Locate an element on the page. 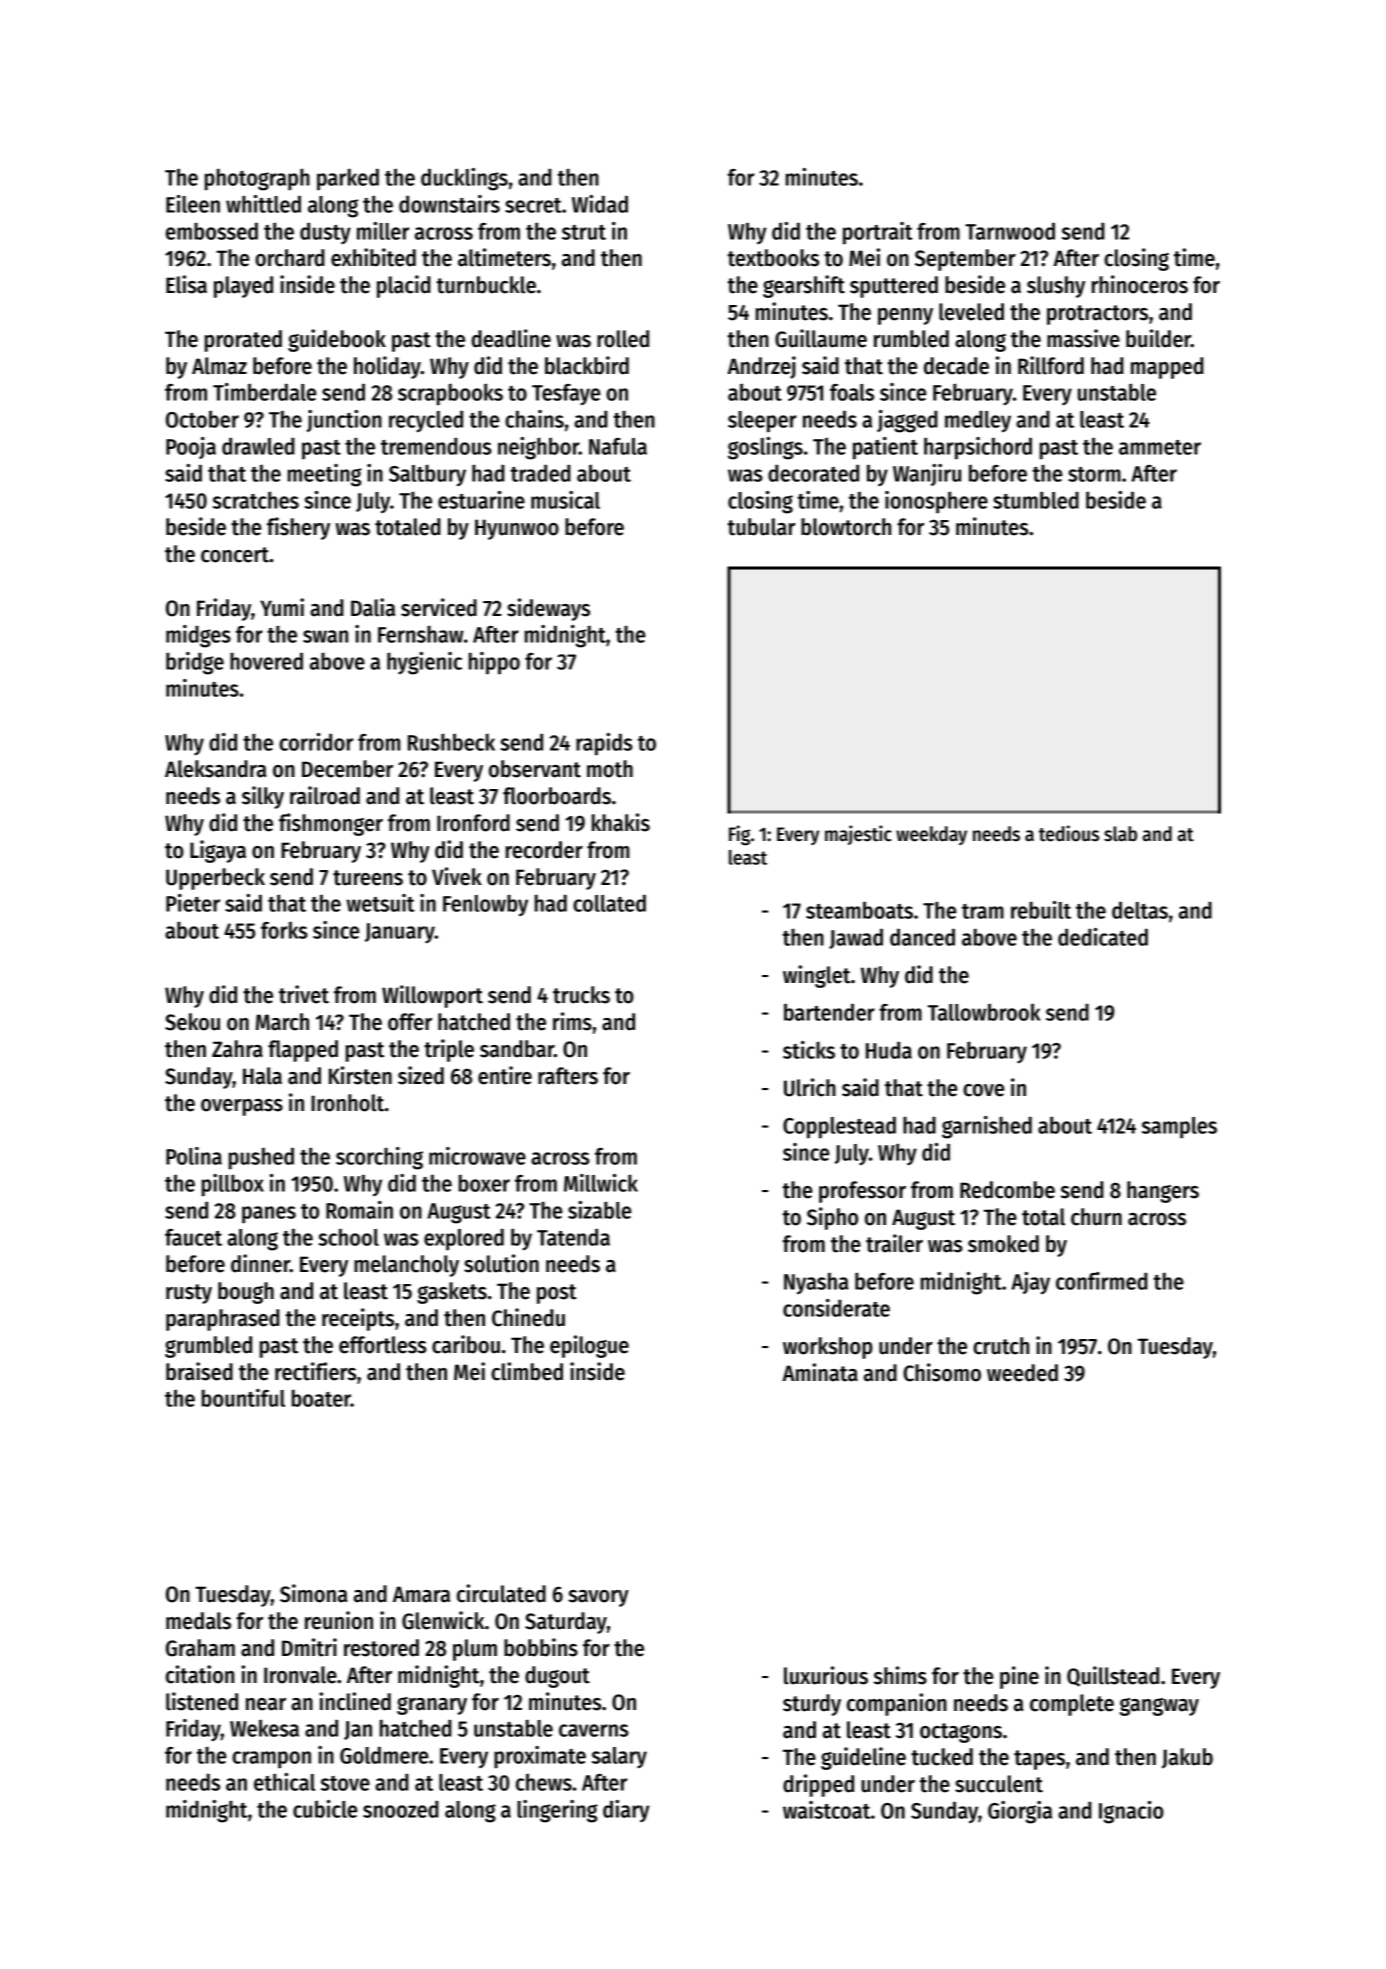 This document has width=1386, height=1969. cubicle is located at coordinates (325, 1809).
